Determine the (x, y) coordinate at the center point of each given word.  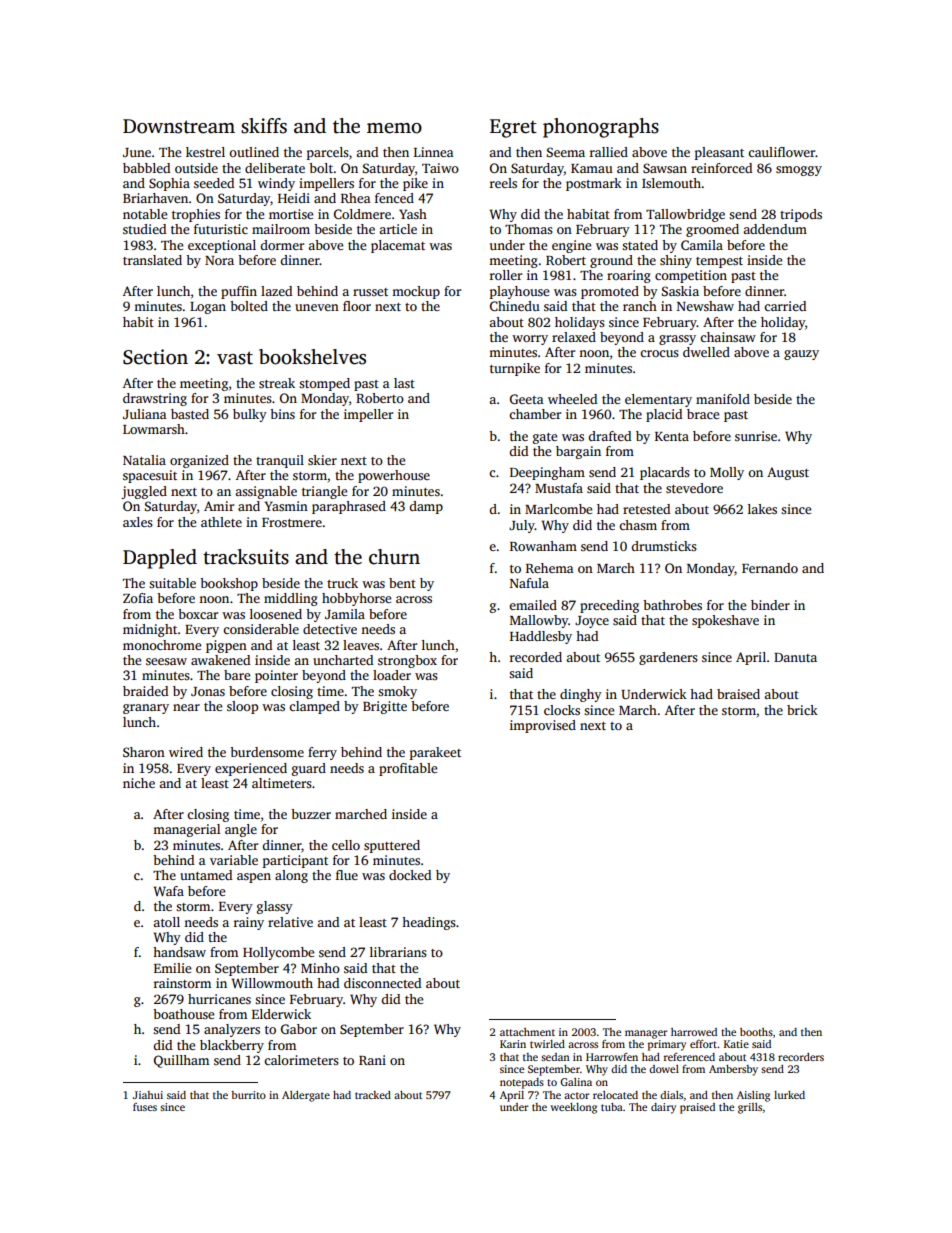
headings (429, 923)
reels (503, 183)
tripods (801, 215)
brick (802, 710)
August (788, 473)
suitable (172, 583)
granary (146, 709)
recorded (536, 657)
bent (402, 583)
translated (152, 260)
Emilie (172, 968)
